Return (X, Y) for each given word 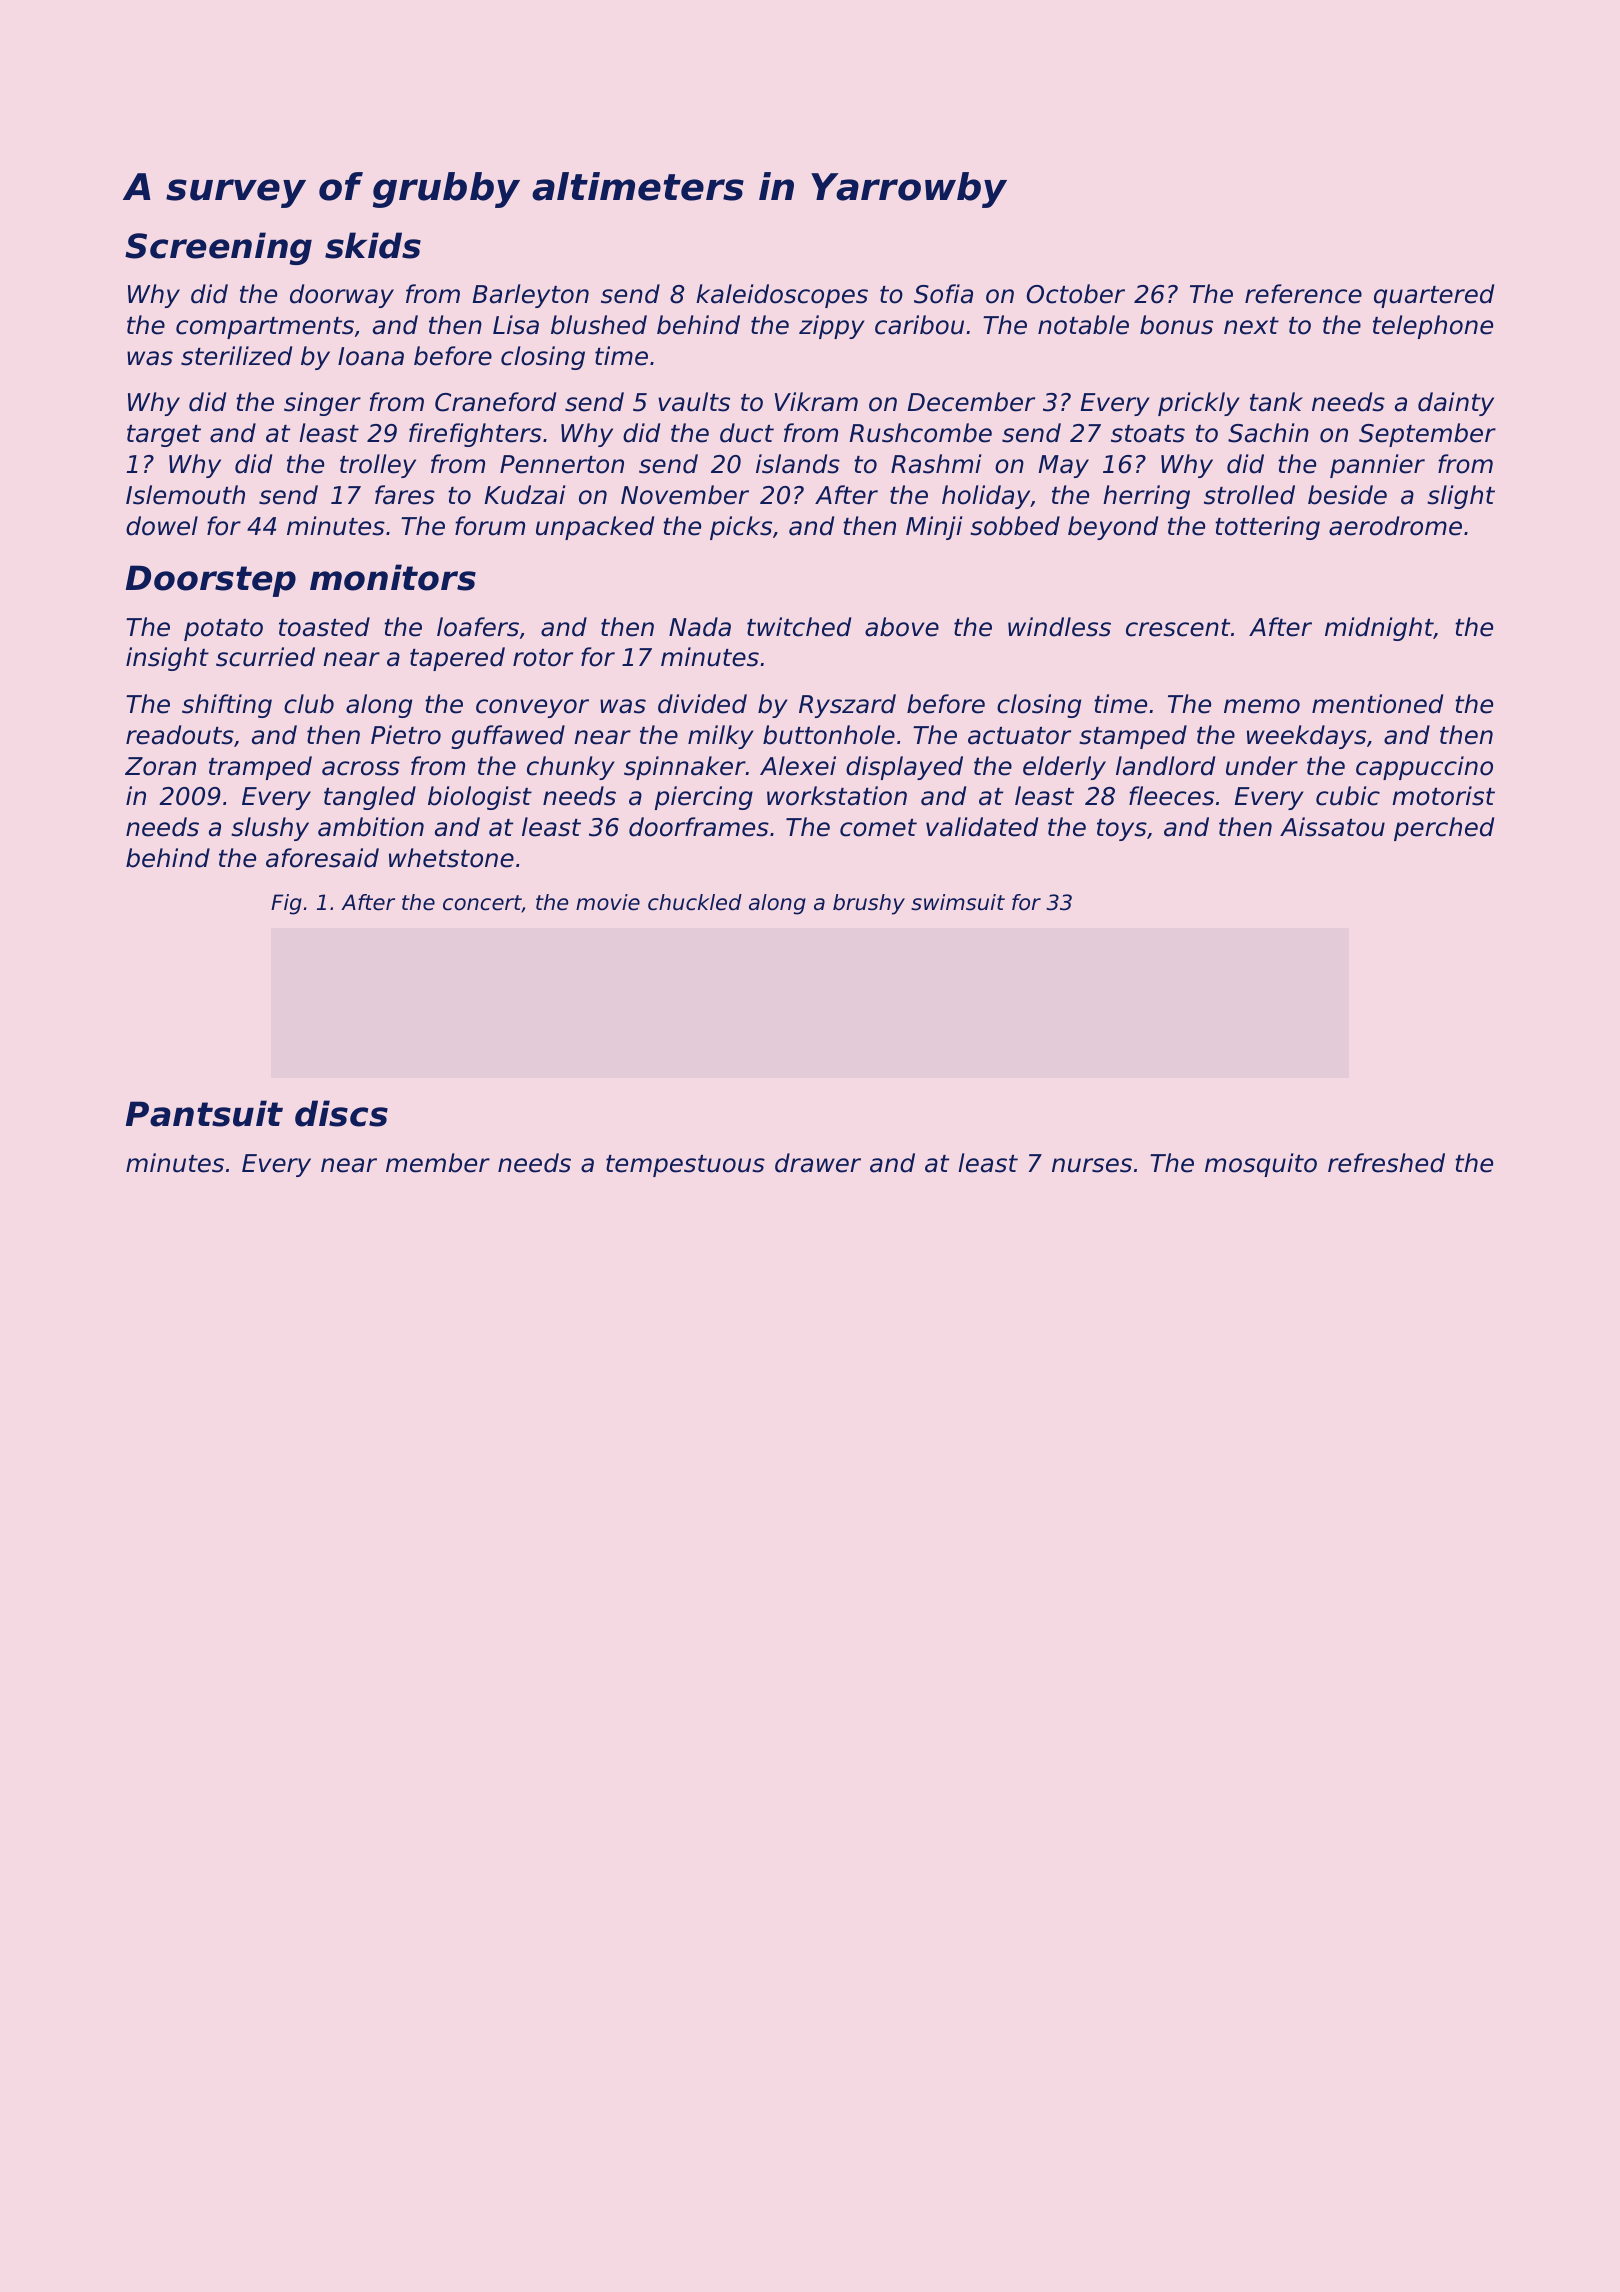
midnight (1379, 629)
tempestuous (685, 1166)
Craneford (495, 402)
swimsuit (958, 902)
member (438, 1163)
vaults (694, 402)
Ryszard (847, 706)
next (1251, 326)
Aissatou (1332, 827)
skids (373, 245)
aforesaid (322, 858)
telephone (1433, 327)
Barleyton (531, 296)
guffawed (508, 737)
